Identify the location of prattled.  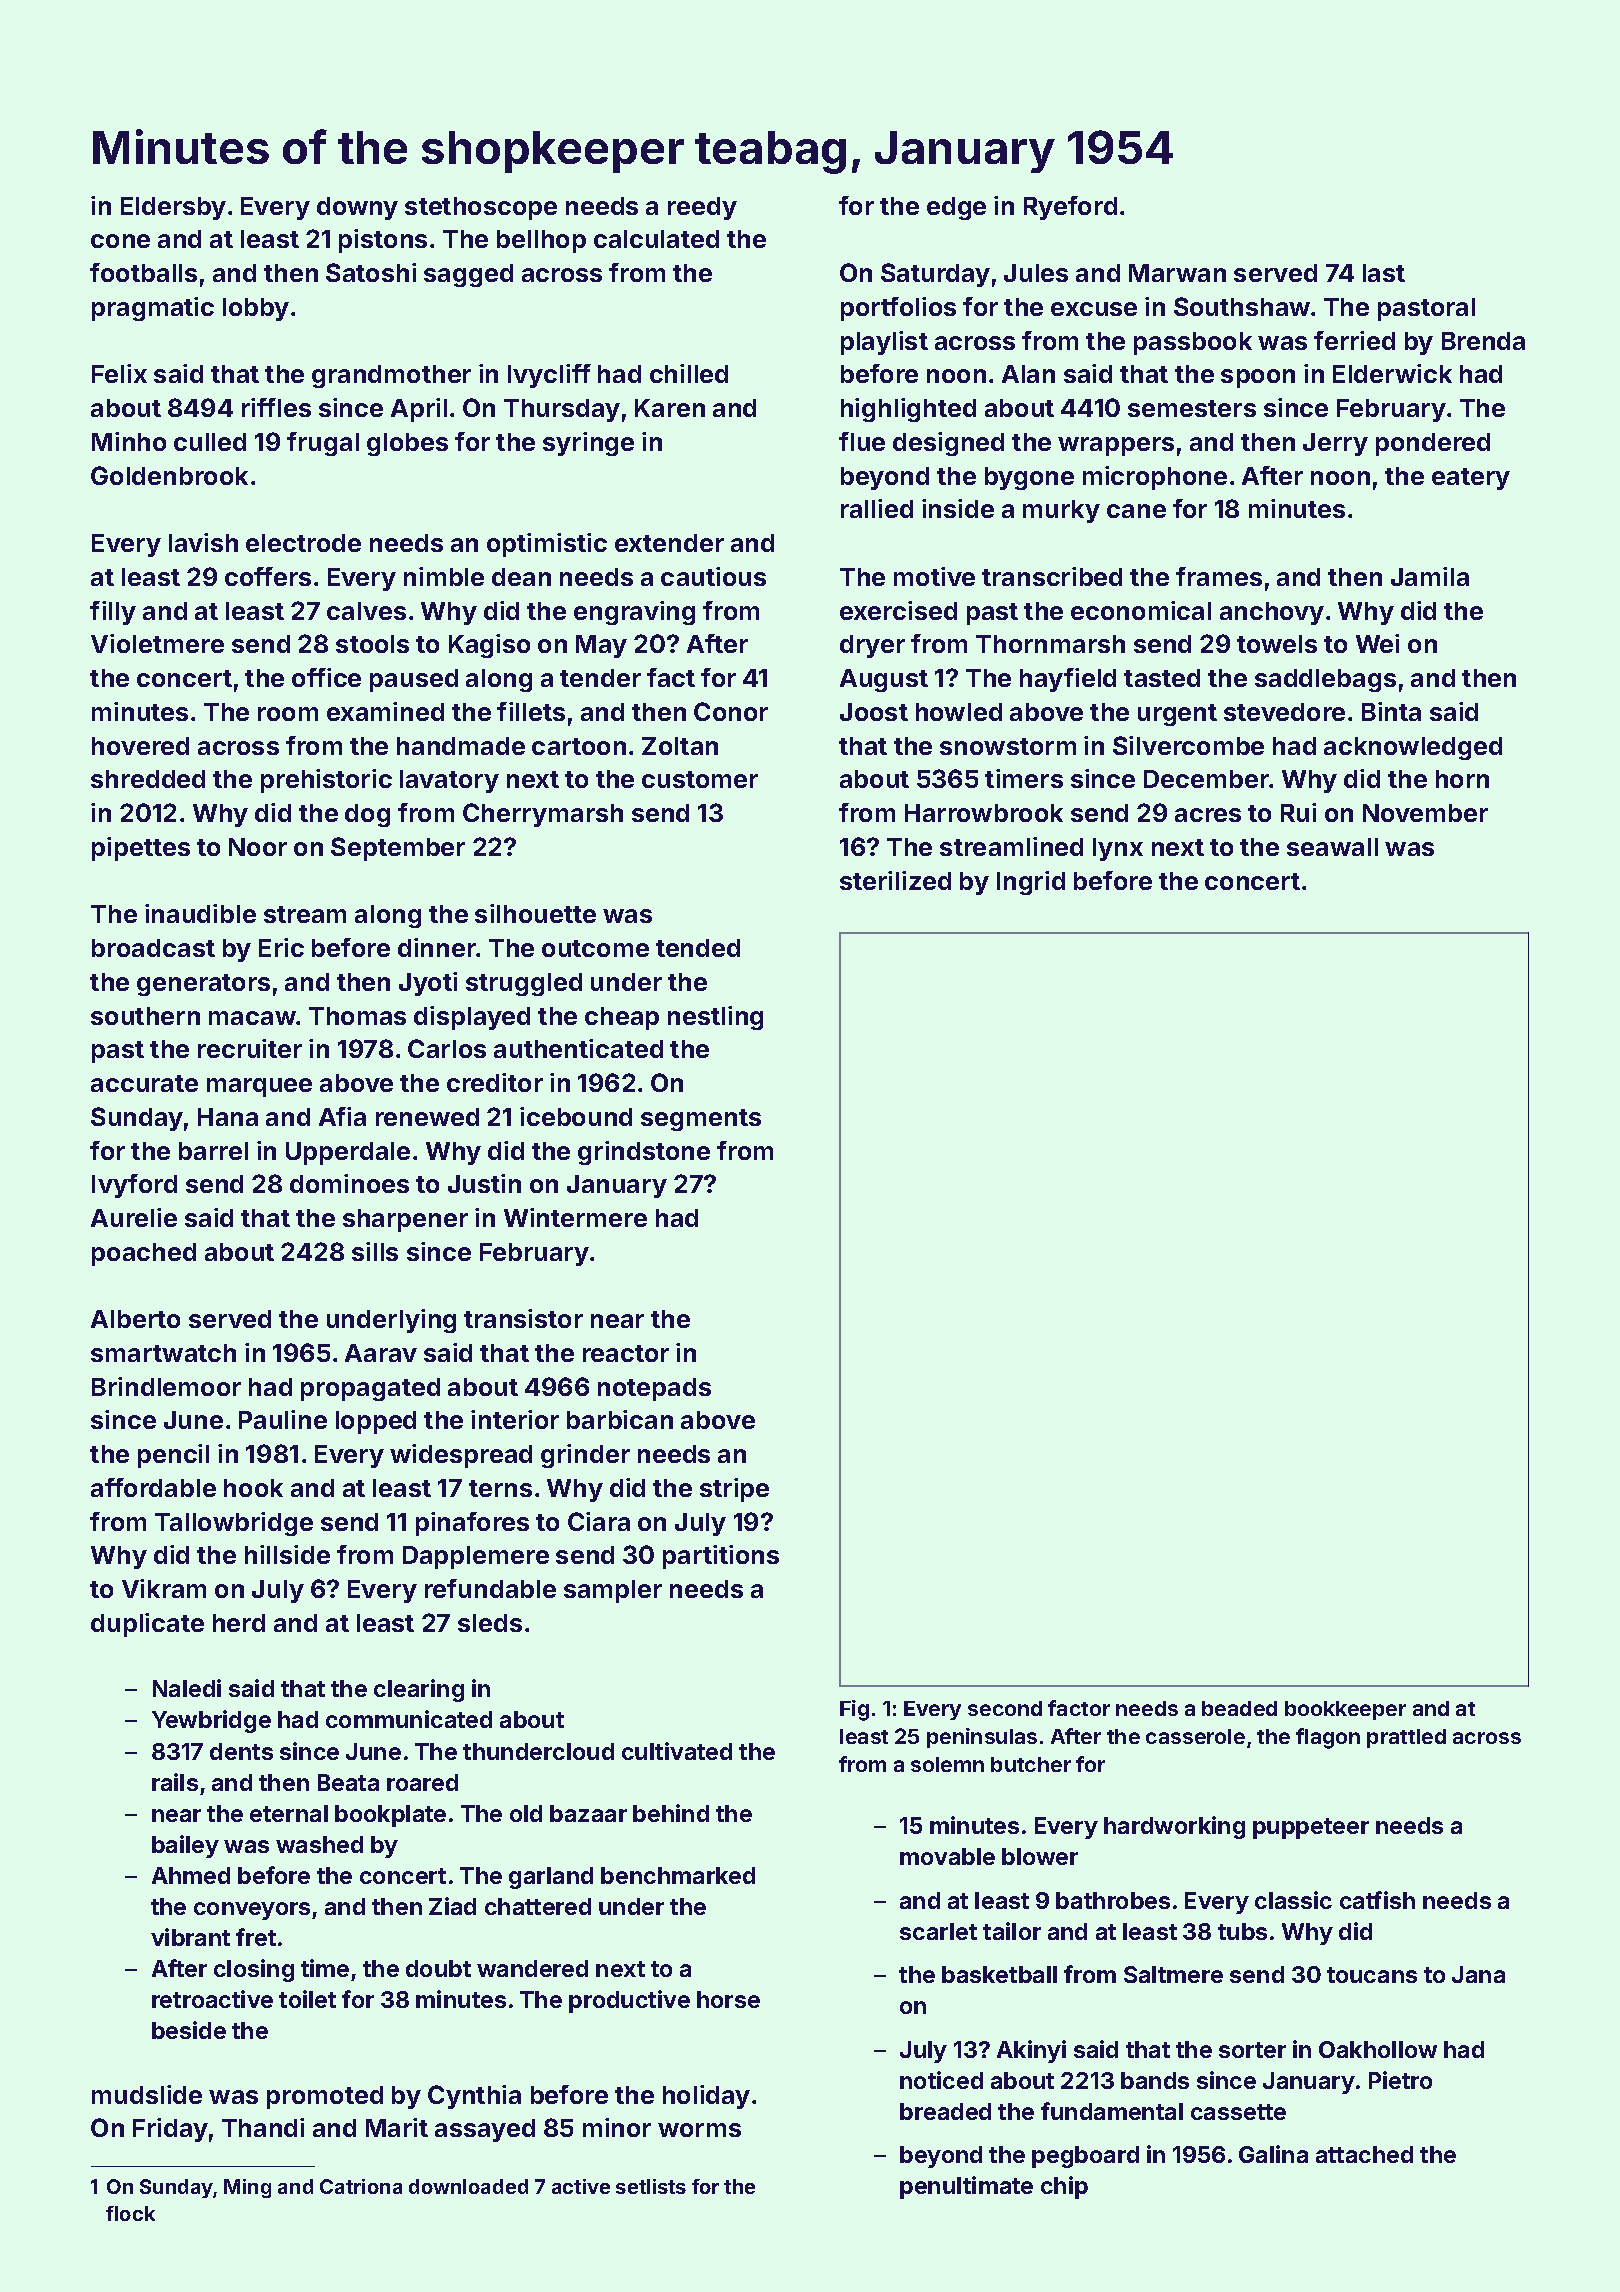
(1406, 1738).
